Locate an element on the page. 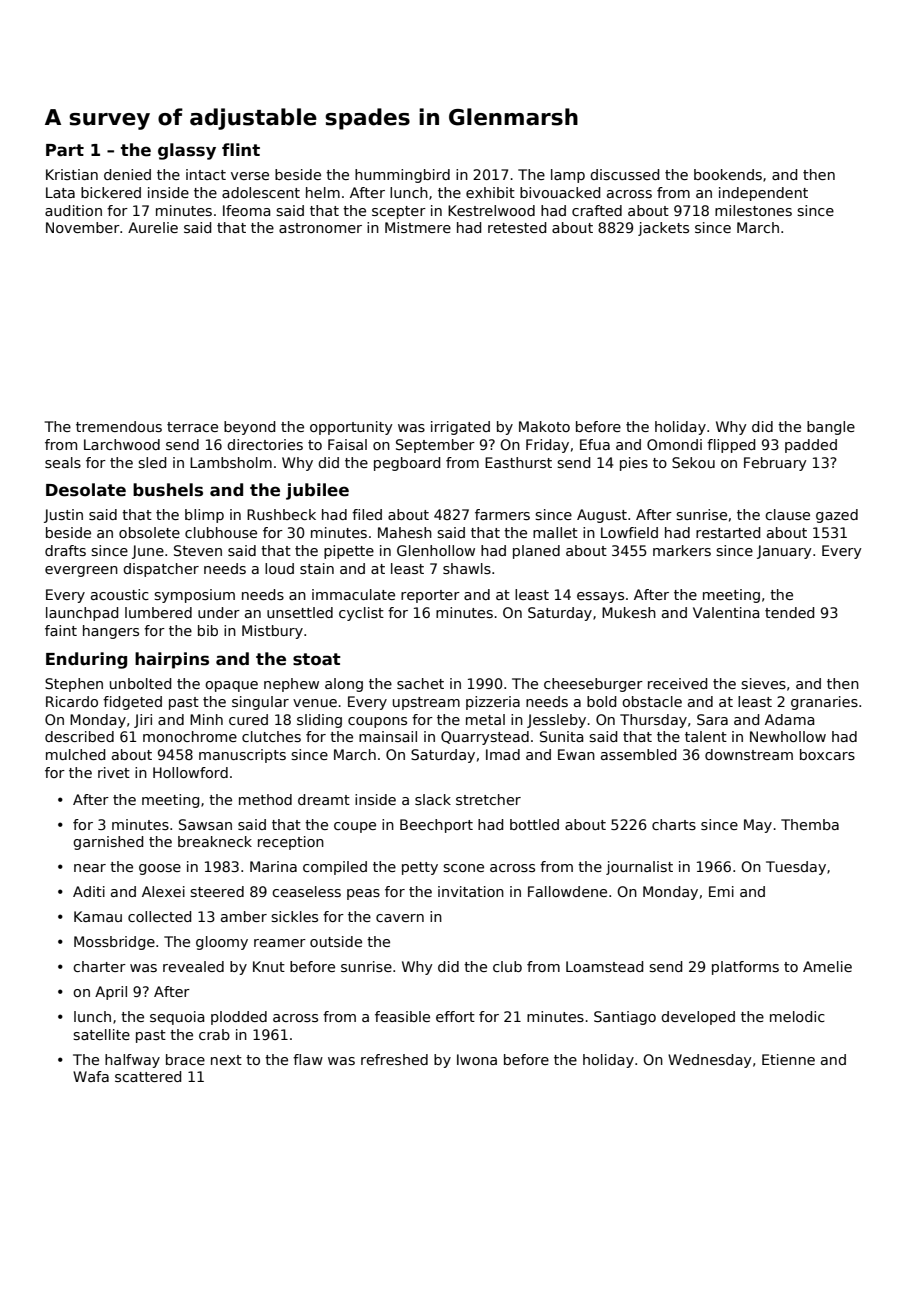 This document has width=908, height=1316. milestones is located at coordinates (753, 210).
